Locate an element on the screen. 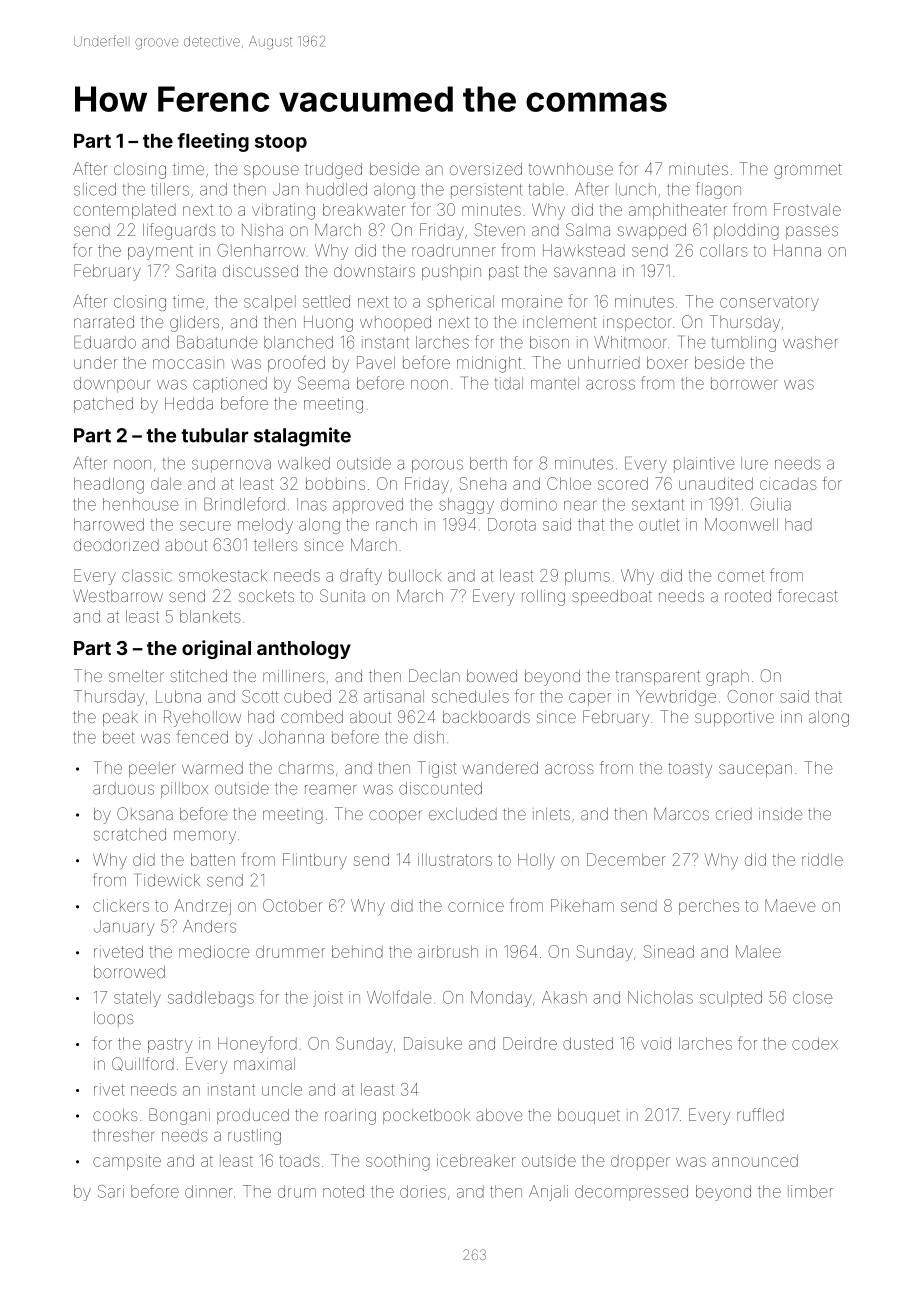  rooted is located at coordinates (748, 596).
